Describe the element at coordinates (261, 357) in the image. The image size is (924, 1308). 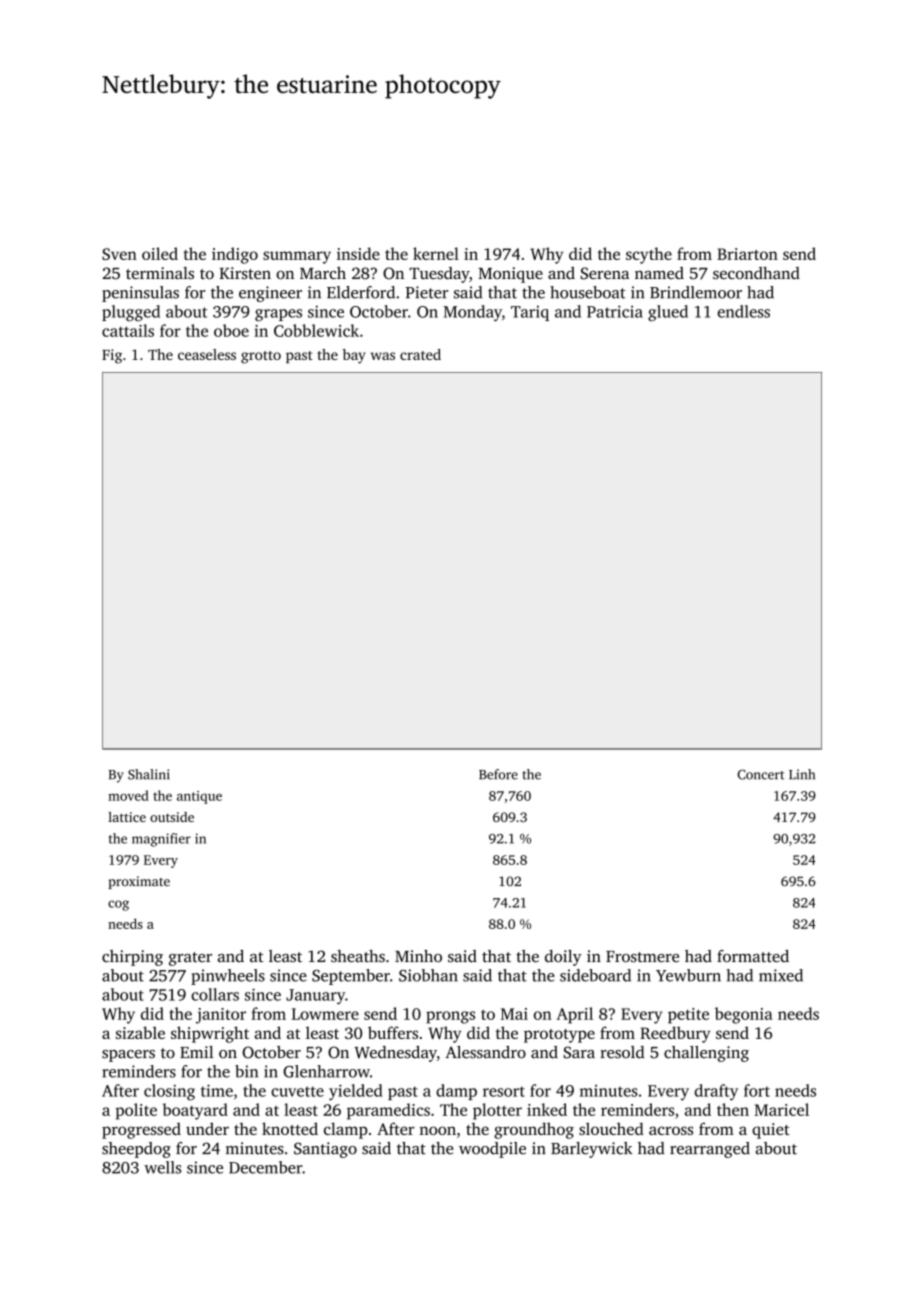
I see `grotto` at that location.
